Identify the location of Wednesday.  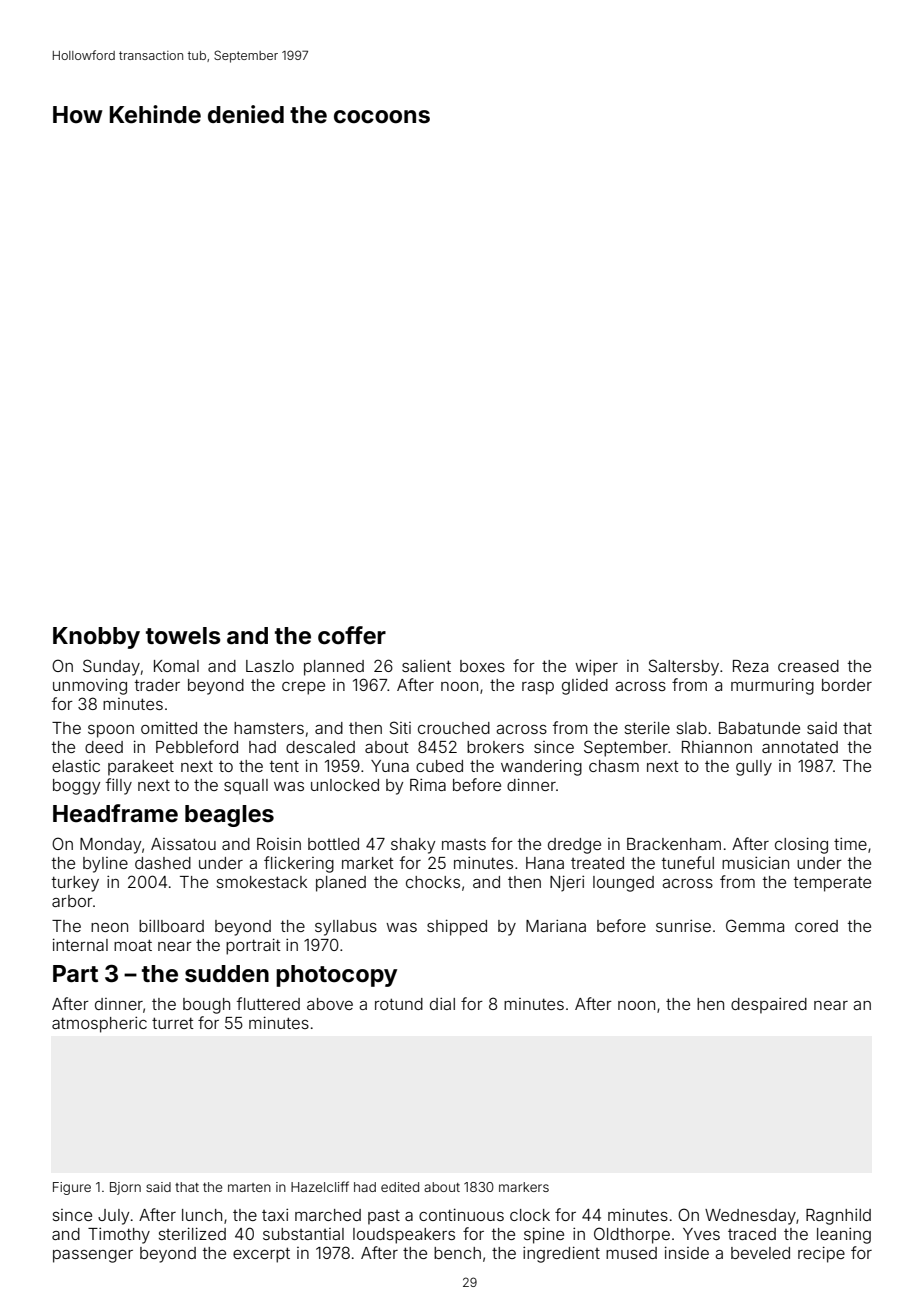
(750, 1217).
